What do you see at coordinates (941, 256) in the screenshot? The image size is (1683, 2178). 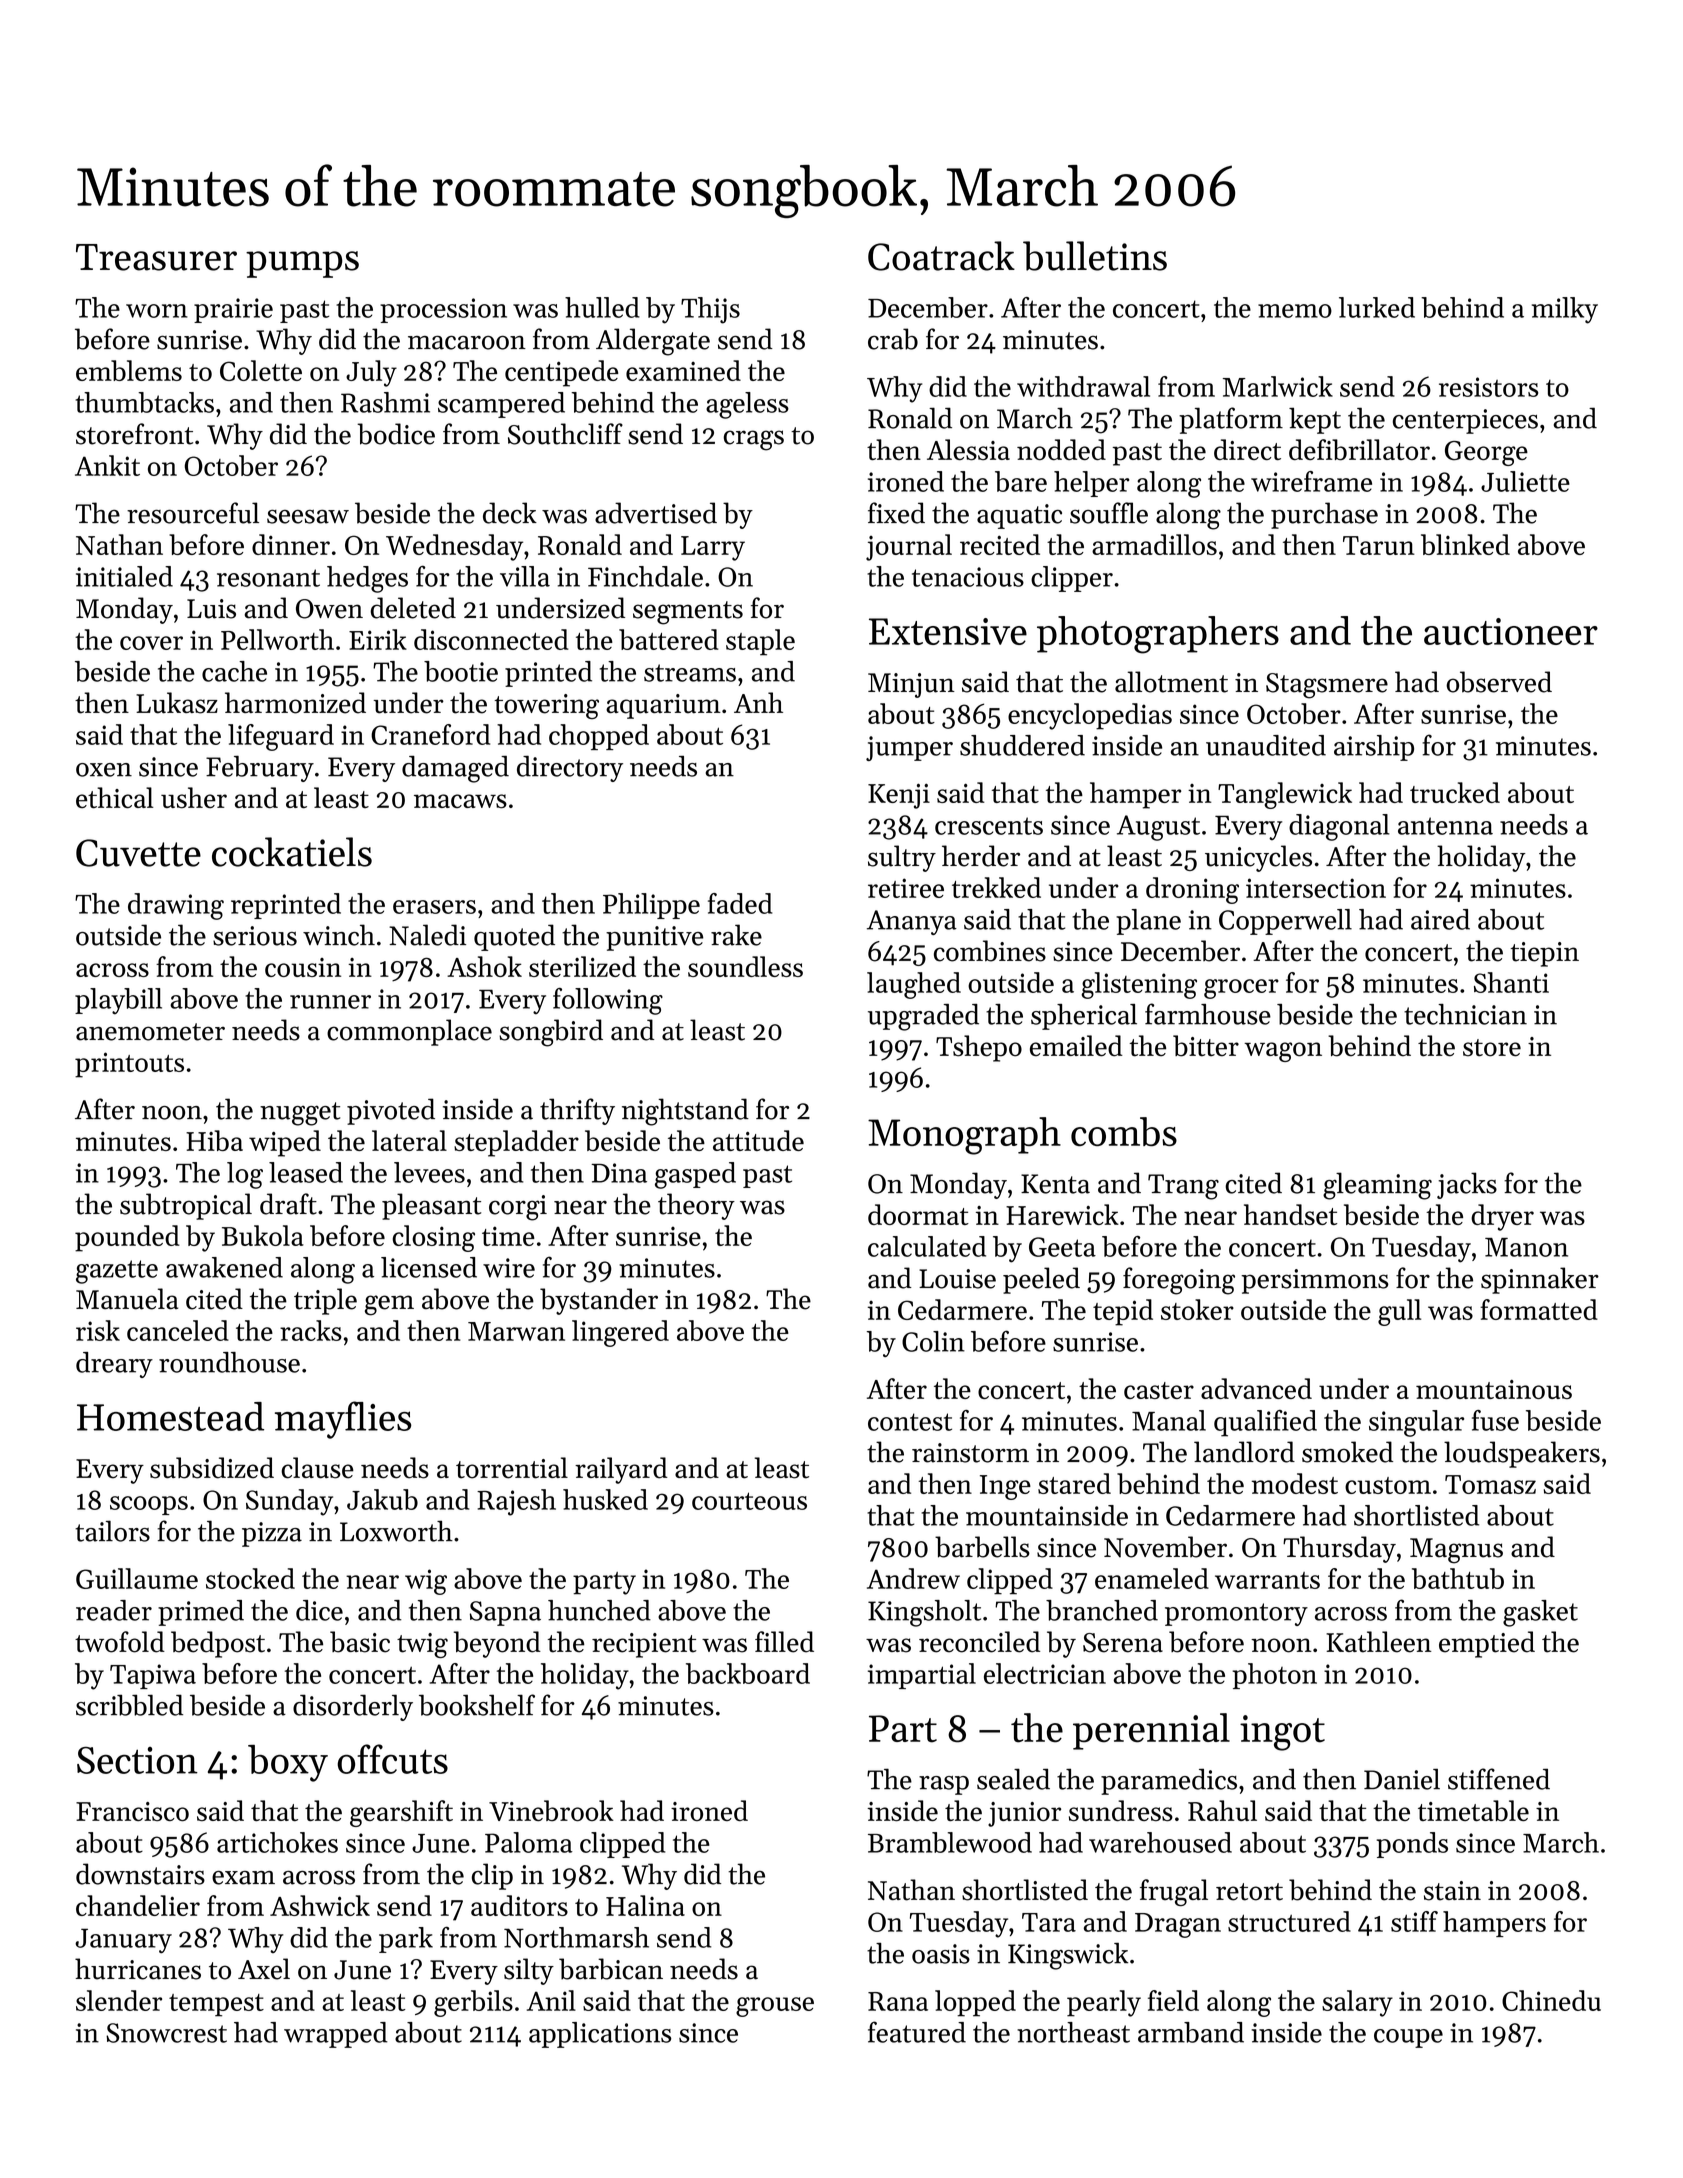 I see `Coatrack` at bounding box center [941, 256].
